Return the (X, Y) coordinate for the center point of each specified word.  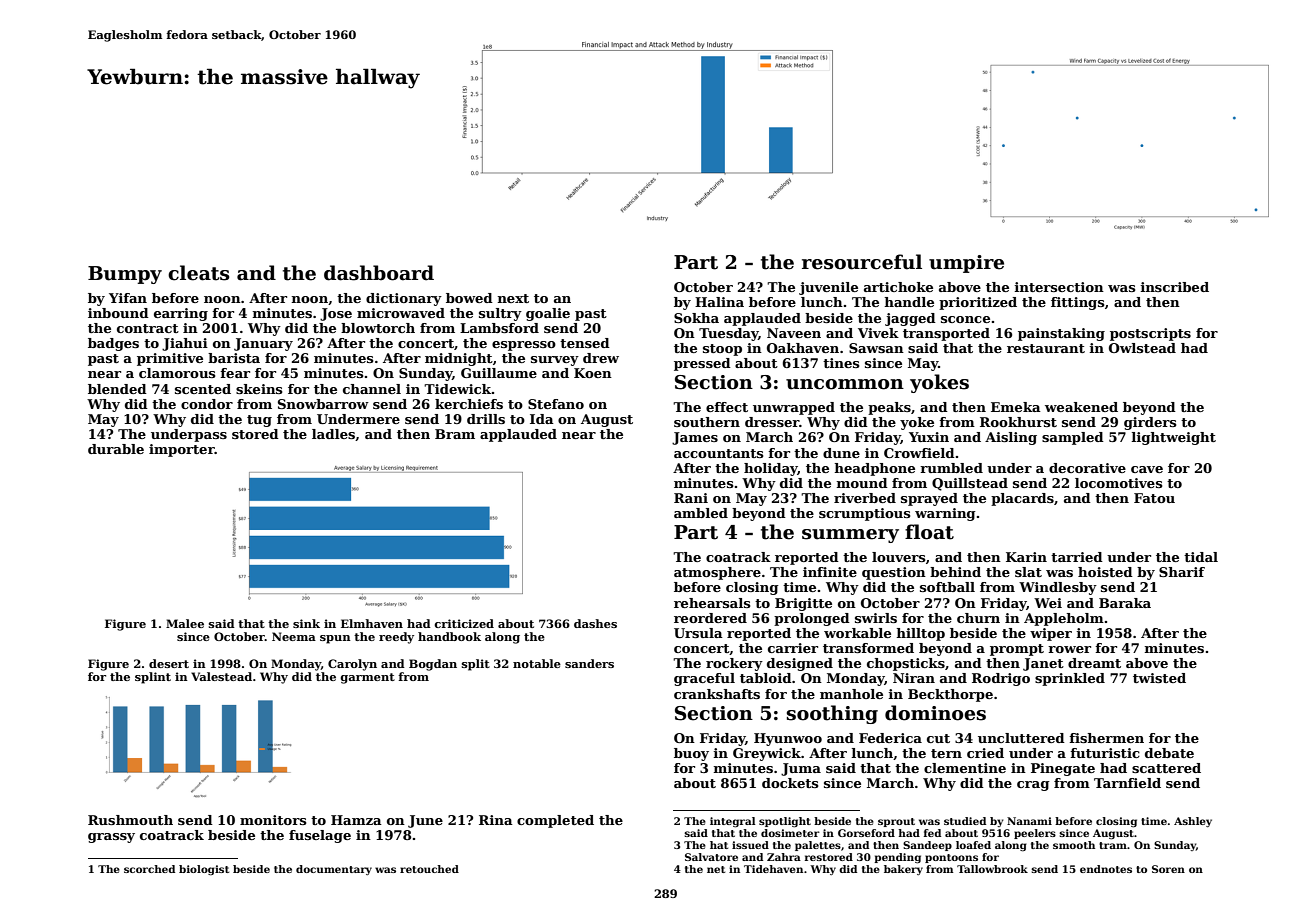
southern (707, 422)
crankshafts (717, 694)
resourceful (862, 262)
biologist (204, 870)
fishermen (1106, 738)
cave (1147, 469)
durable (116, 449)
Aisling (1011, 438)
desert (169, 663)
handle (909, 302)
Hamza (356, 820)
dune (841, 453)
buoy (691, 754)
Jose (336, 314)
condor (207, 404)
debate (1169, 753)
